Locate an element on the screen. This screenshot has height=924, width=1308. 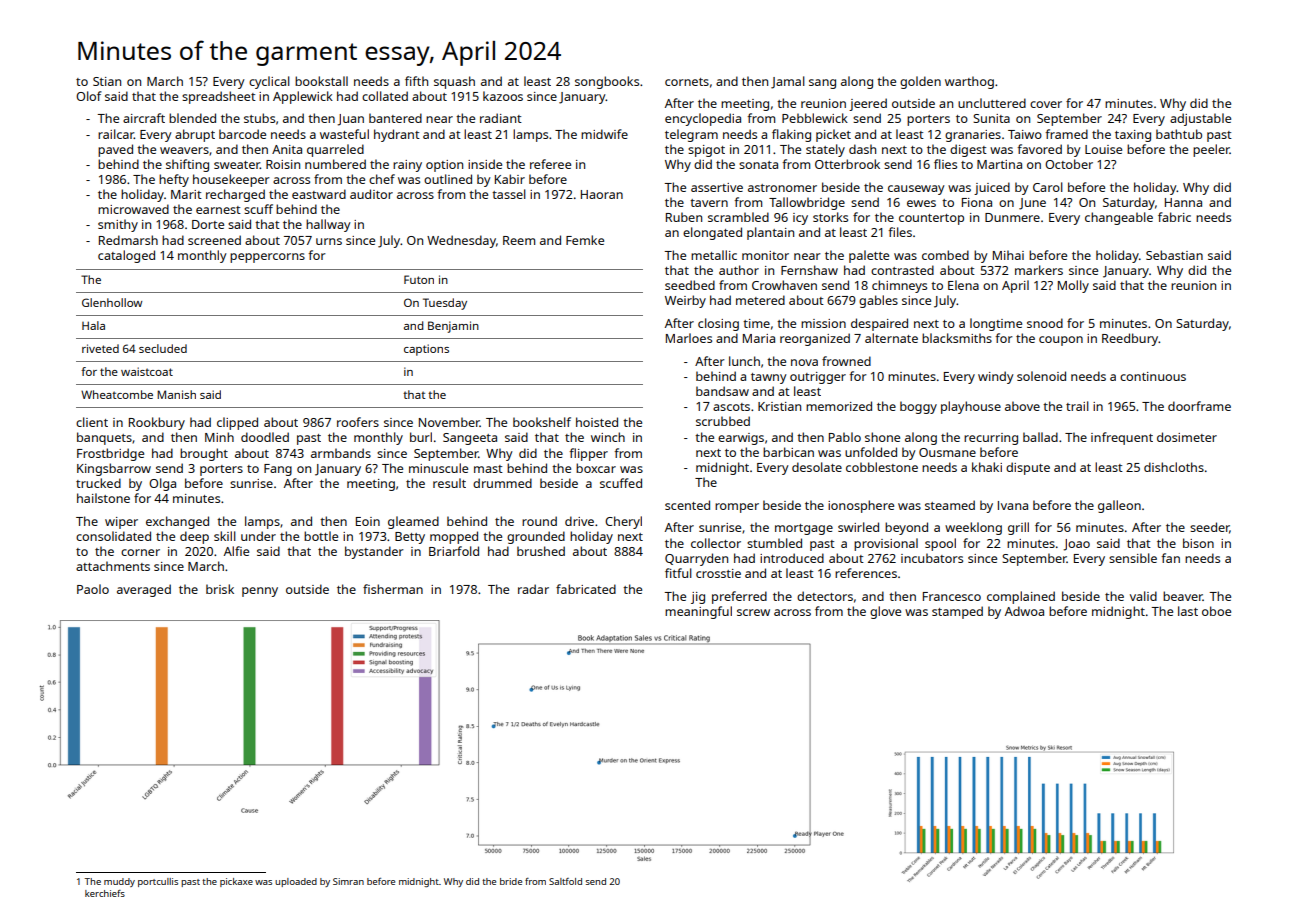
kazoos is located at coordinates (503, 96).
